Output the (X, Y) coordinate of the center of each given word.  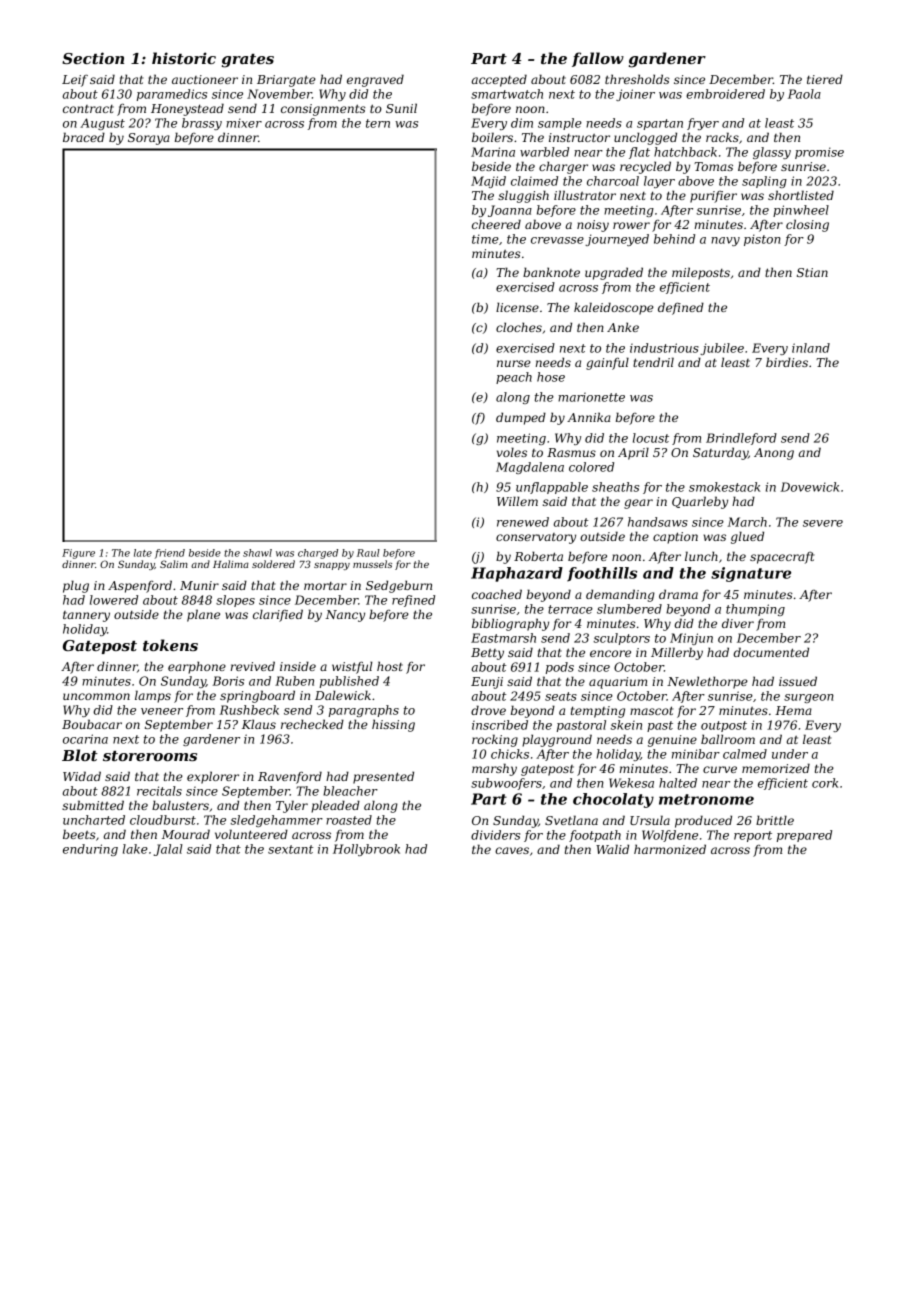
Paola (804, 94)
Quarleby (700, 502)
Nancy (345, 616)
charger (563, 167)
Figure (78, 554)
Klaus (259, 724)
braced (84, 137)
